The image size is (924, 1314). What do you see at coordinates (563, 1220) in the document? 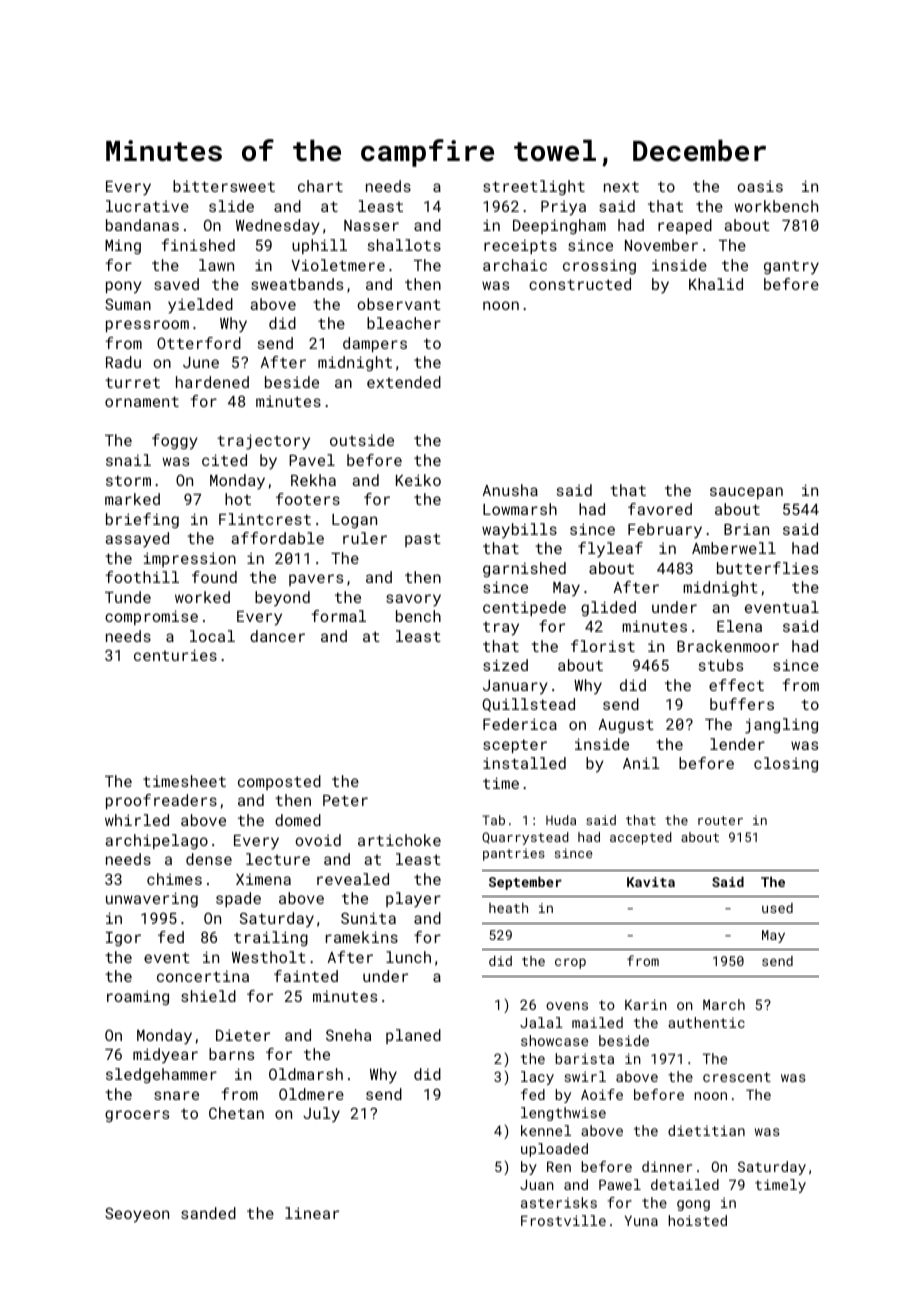
I see `Frostville` at bounding box center [563, 1220].
